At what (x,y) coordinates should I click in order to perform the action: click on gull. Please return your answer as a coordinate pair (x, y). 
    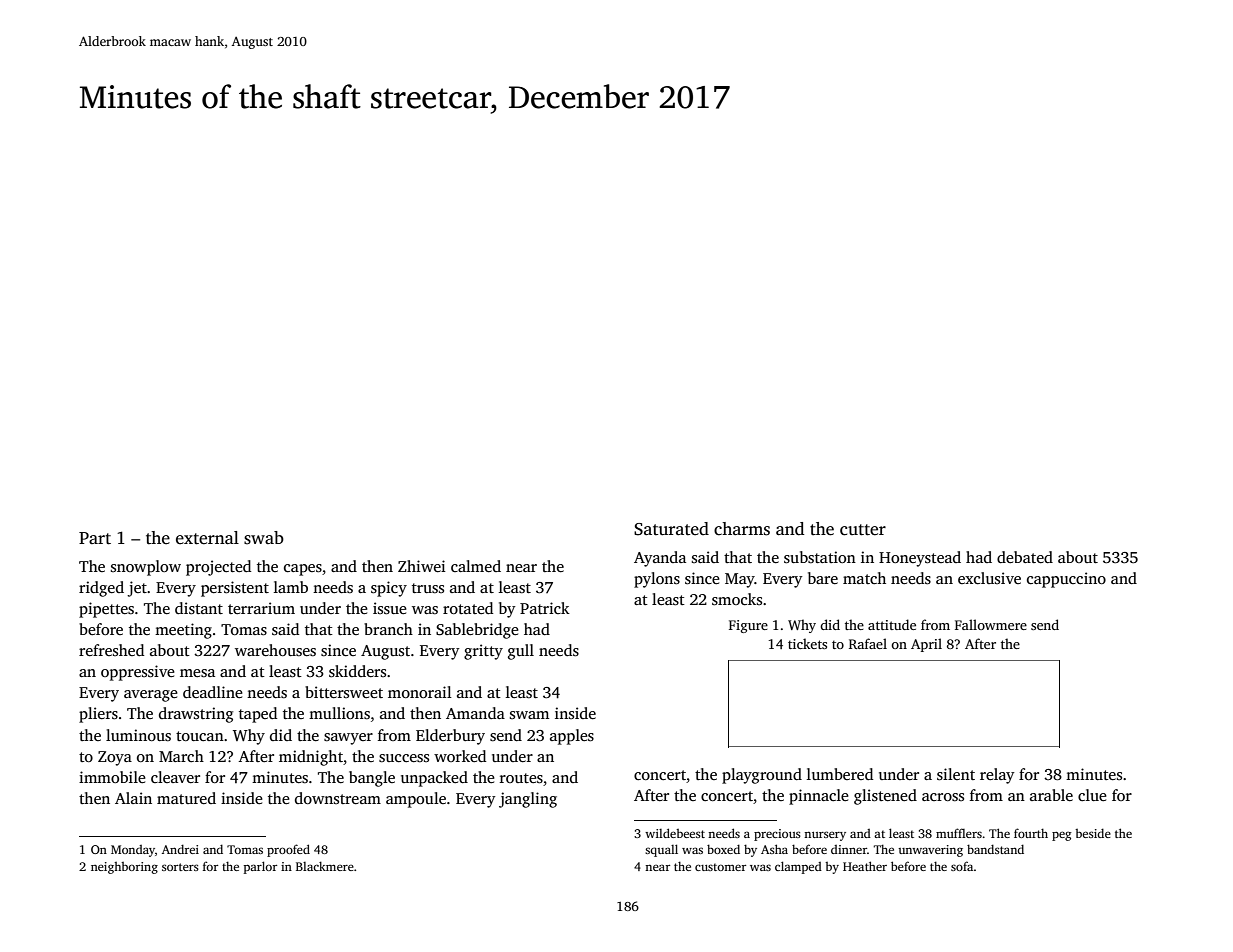
    Looking at the image, I should click on (521, 652).
